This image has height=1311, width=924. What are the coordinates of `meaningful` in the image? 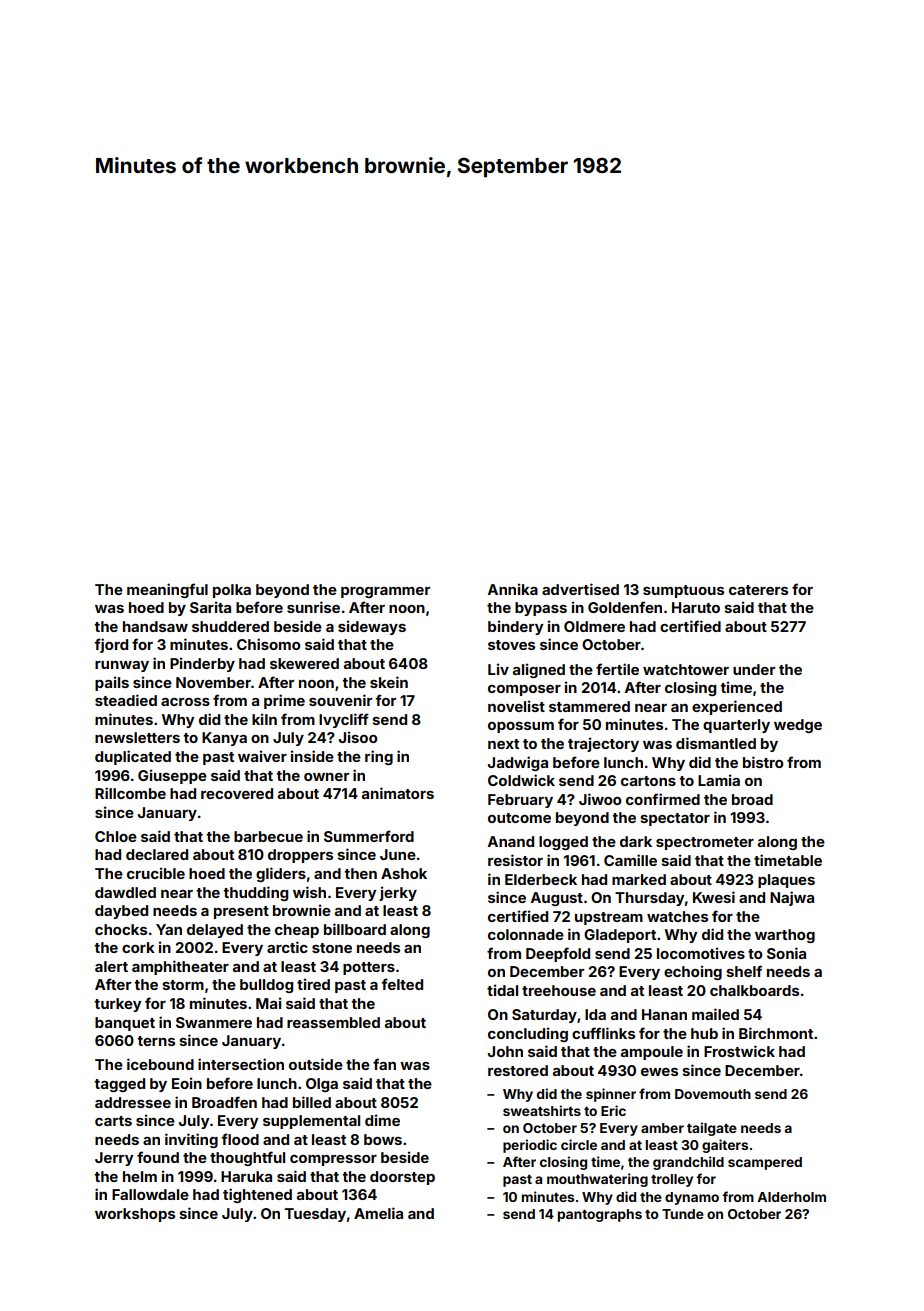 It's located at (167, 590).
